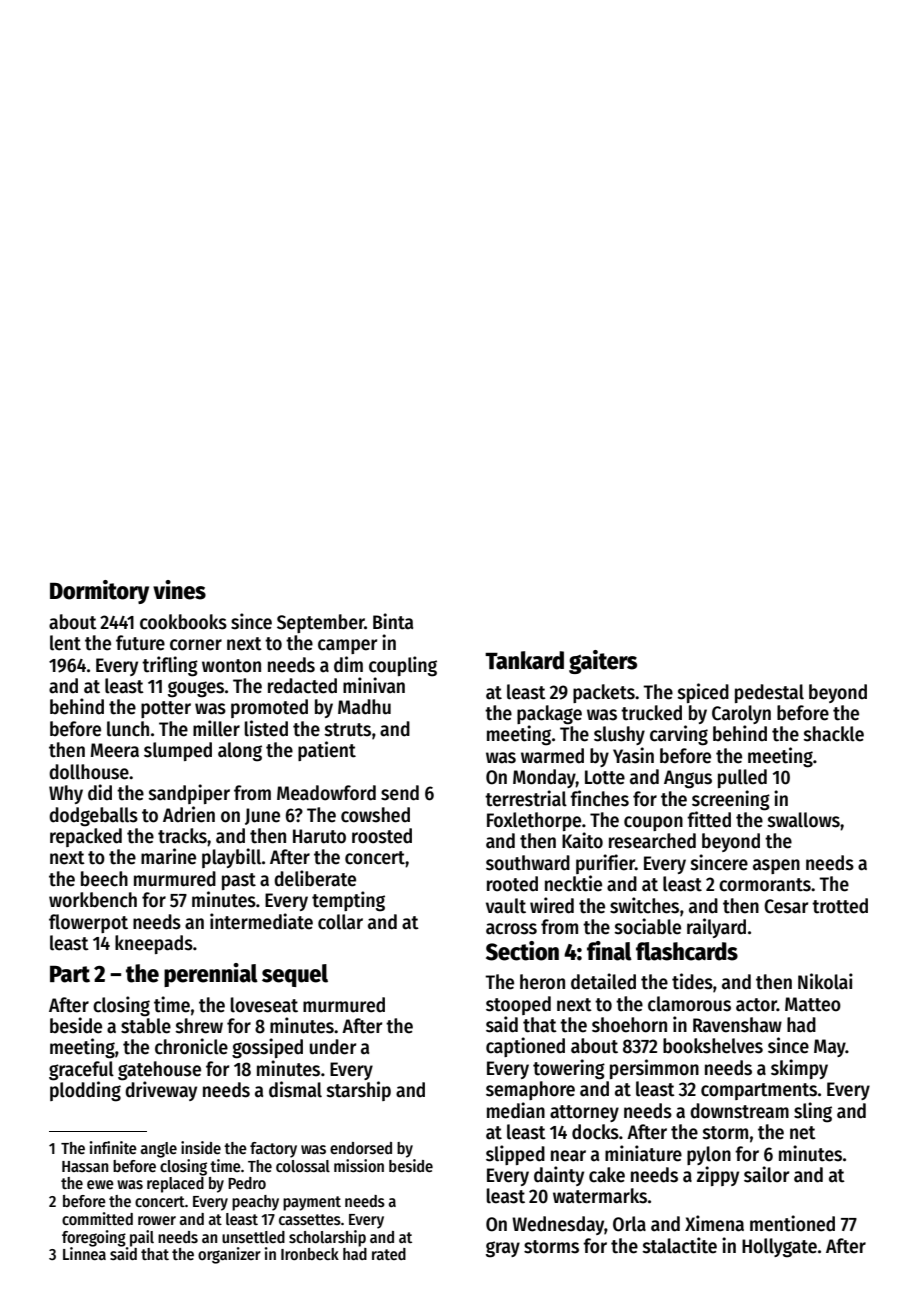 The height and width of the screenshot is (1314, 924). I want to click on cassettes, so click(310, 1220).
